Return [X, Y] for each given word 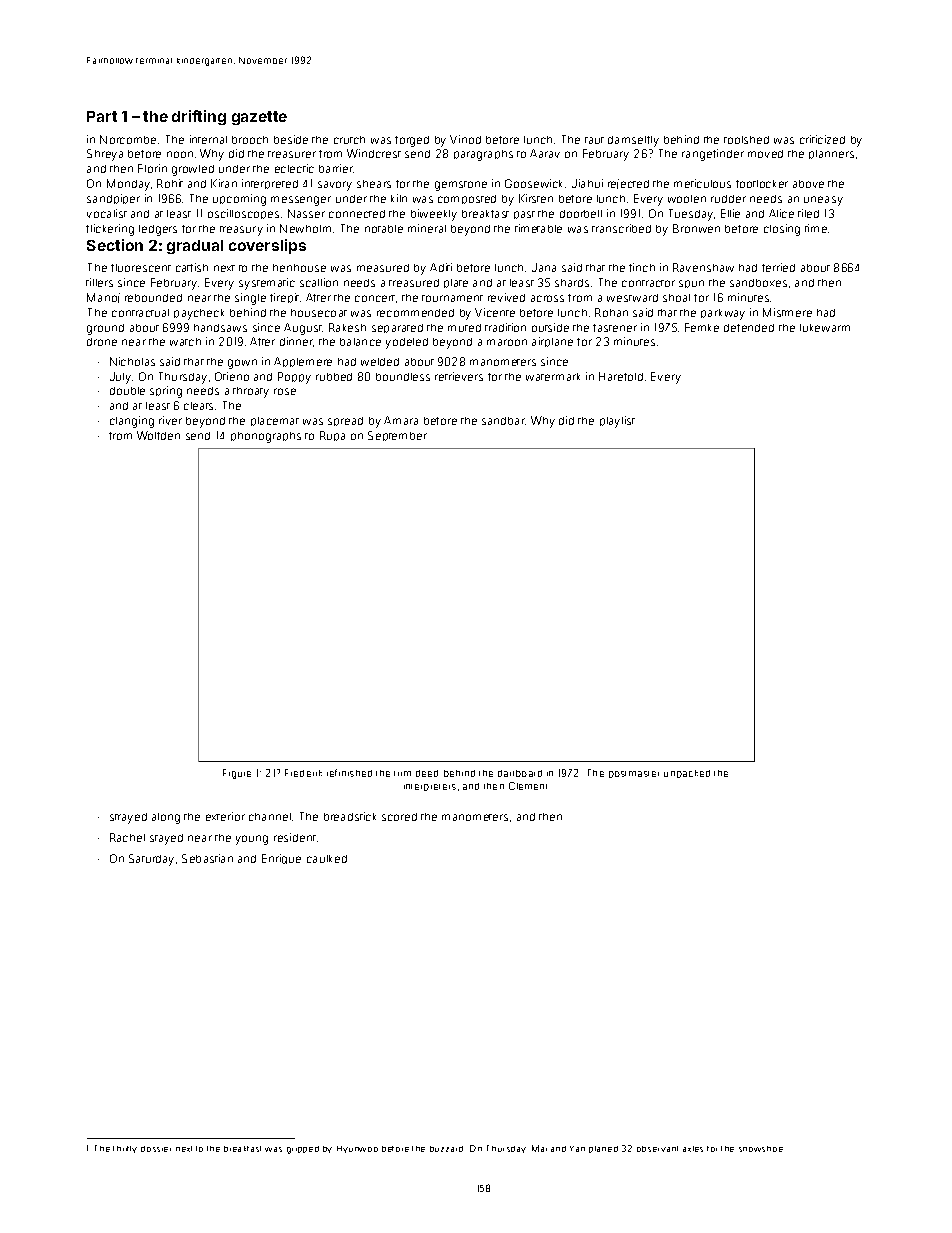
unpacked [687, 774]
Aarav [545, 153]
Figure [237, 774]
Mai [539, 1148]
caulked [327, 859]
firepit [284, 298]
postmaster [634, 774]
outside [550, 327]
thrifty [125, 1149]
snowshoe [761, 1149]
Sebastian [207, 858]
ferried [778, 267]
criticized [822, 139]
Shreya [105, 155]
